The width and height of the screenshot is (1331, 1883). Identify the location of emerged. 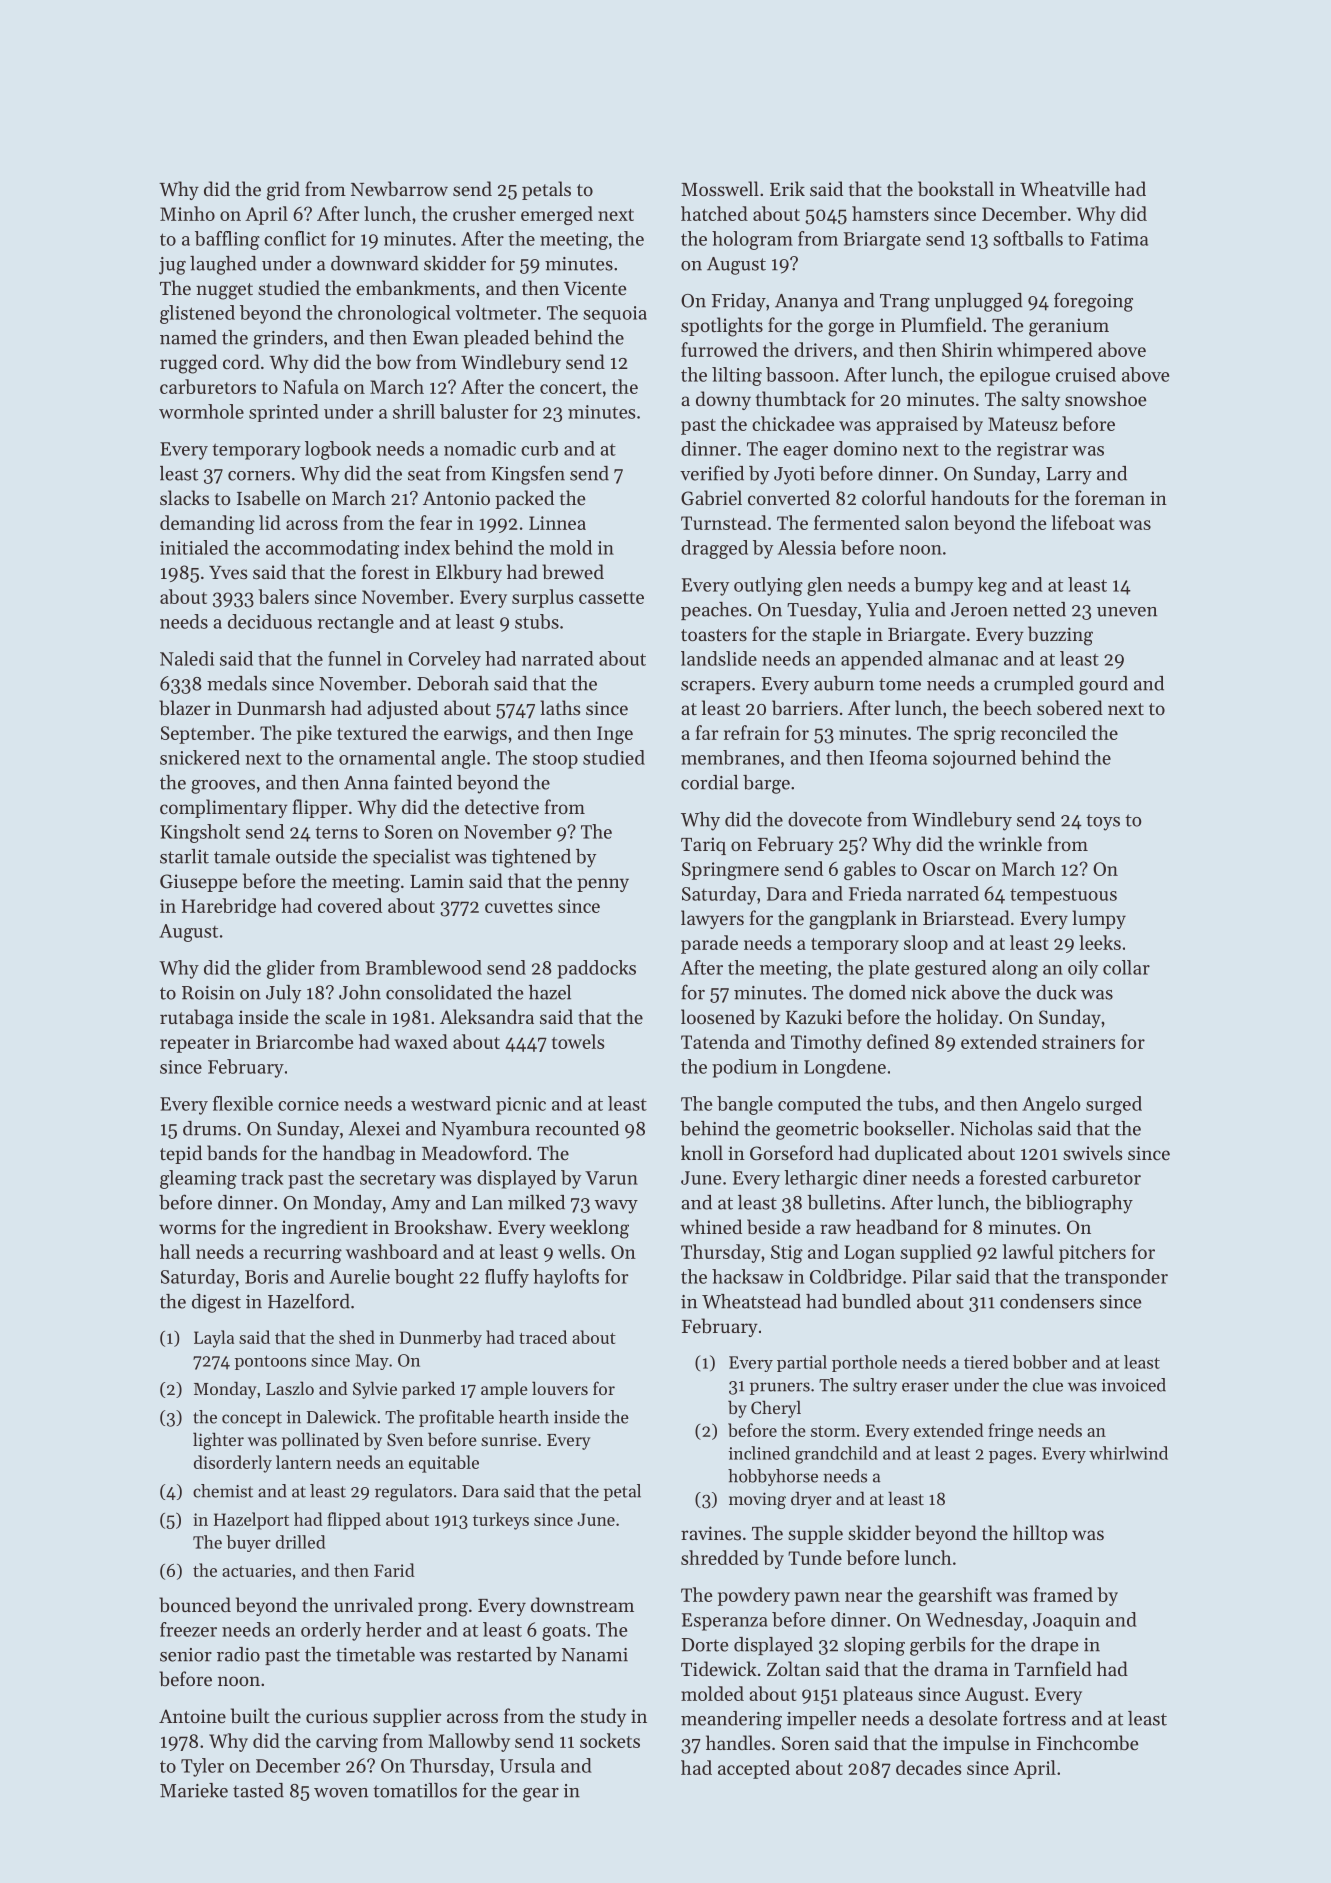
(557, 215).
